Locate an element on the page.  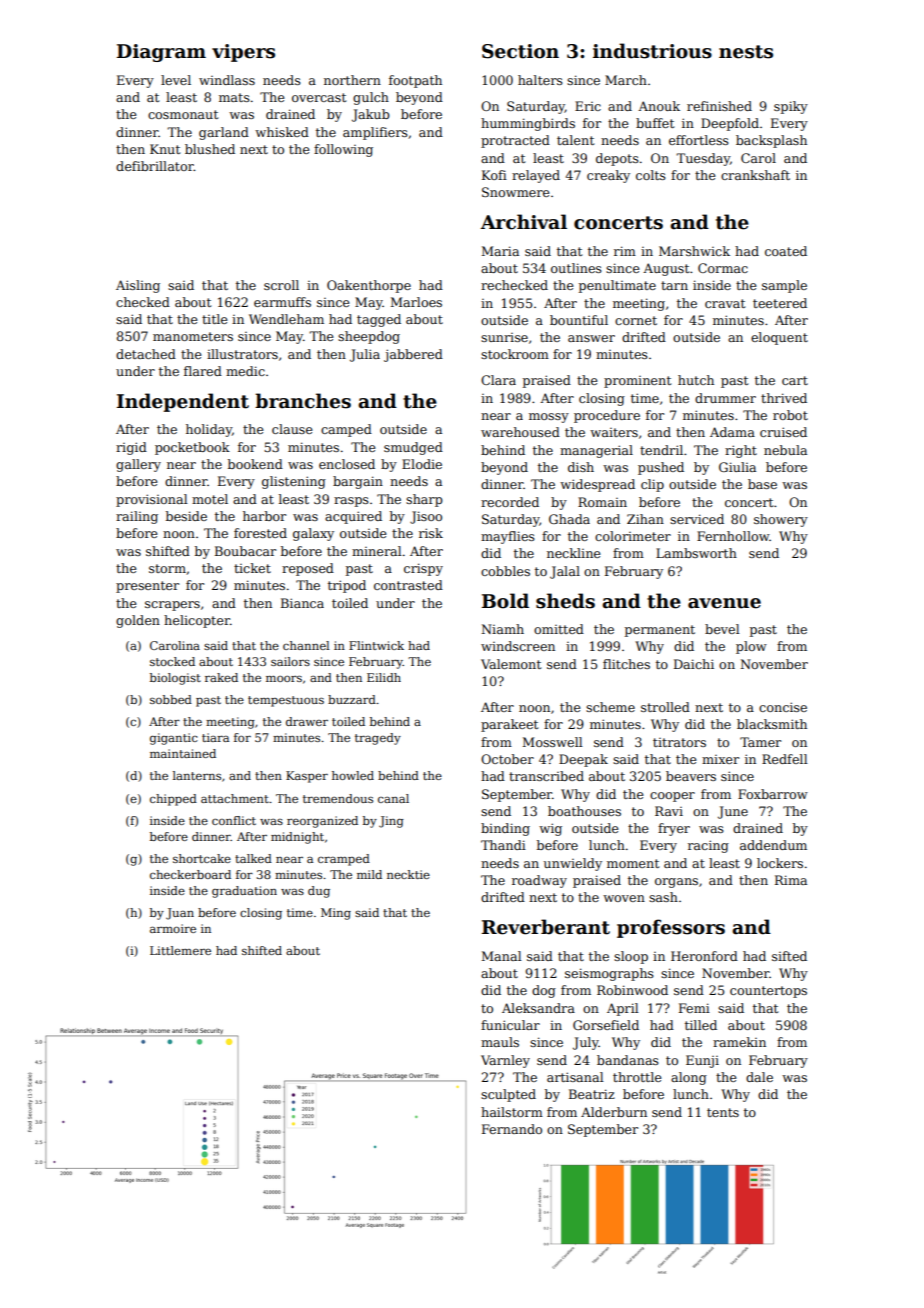
mossy is located at coordinates (549, 418).
